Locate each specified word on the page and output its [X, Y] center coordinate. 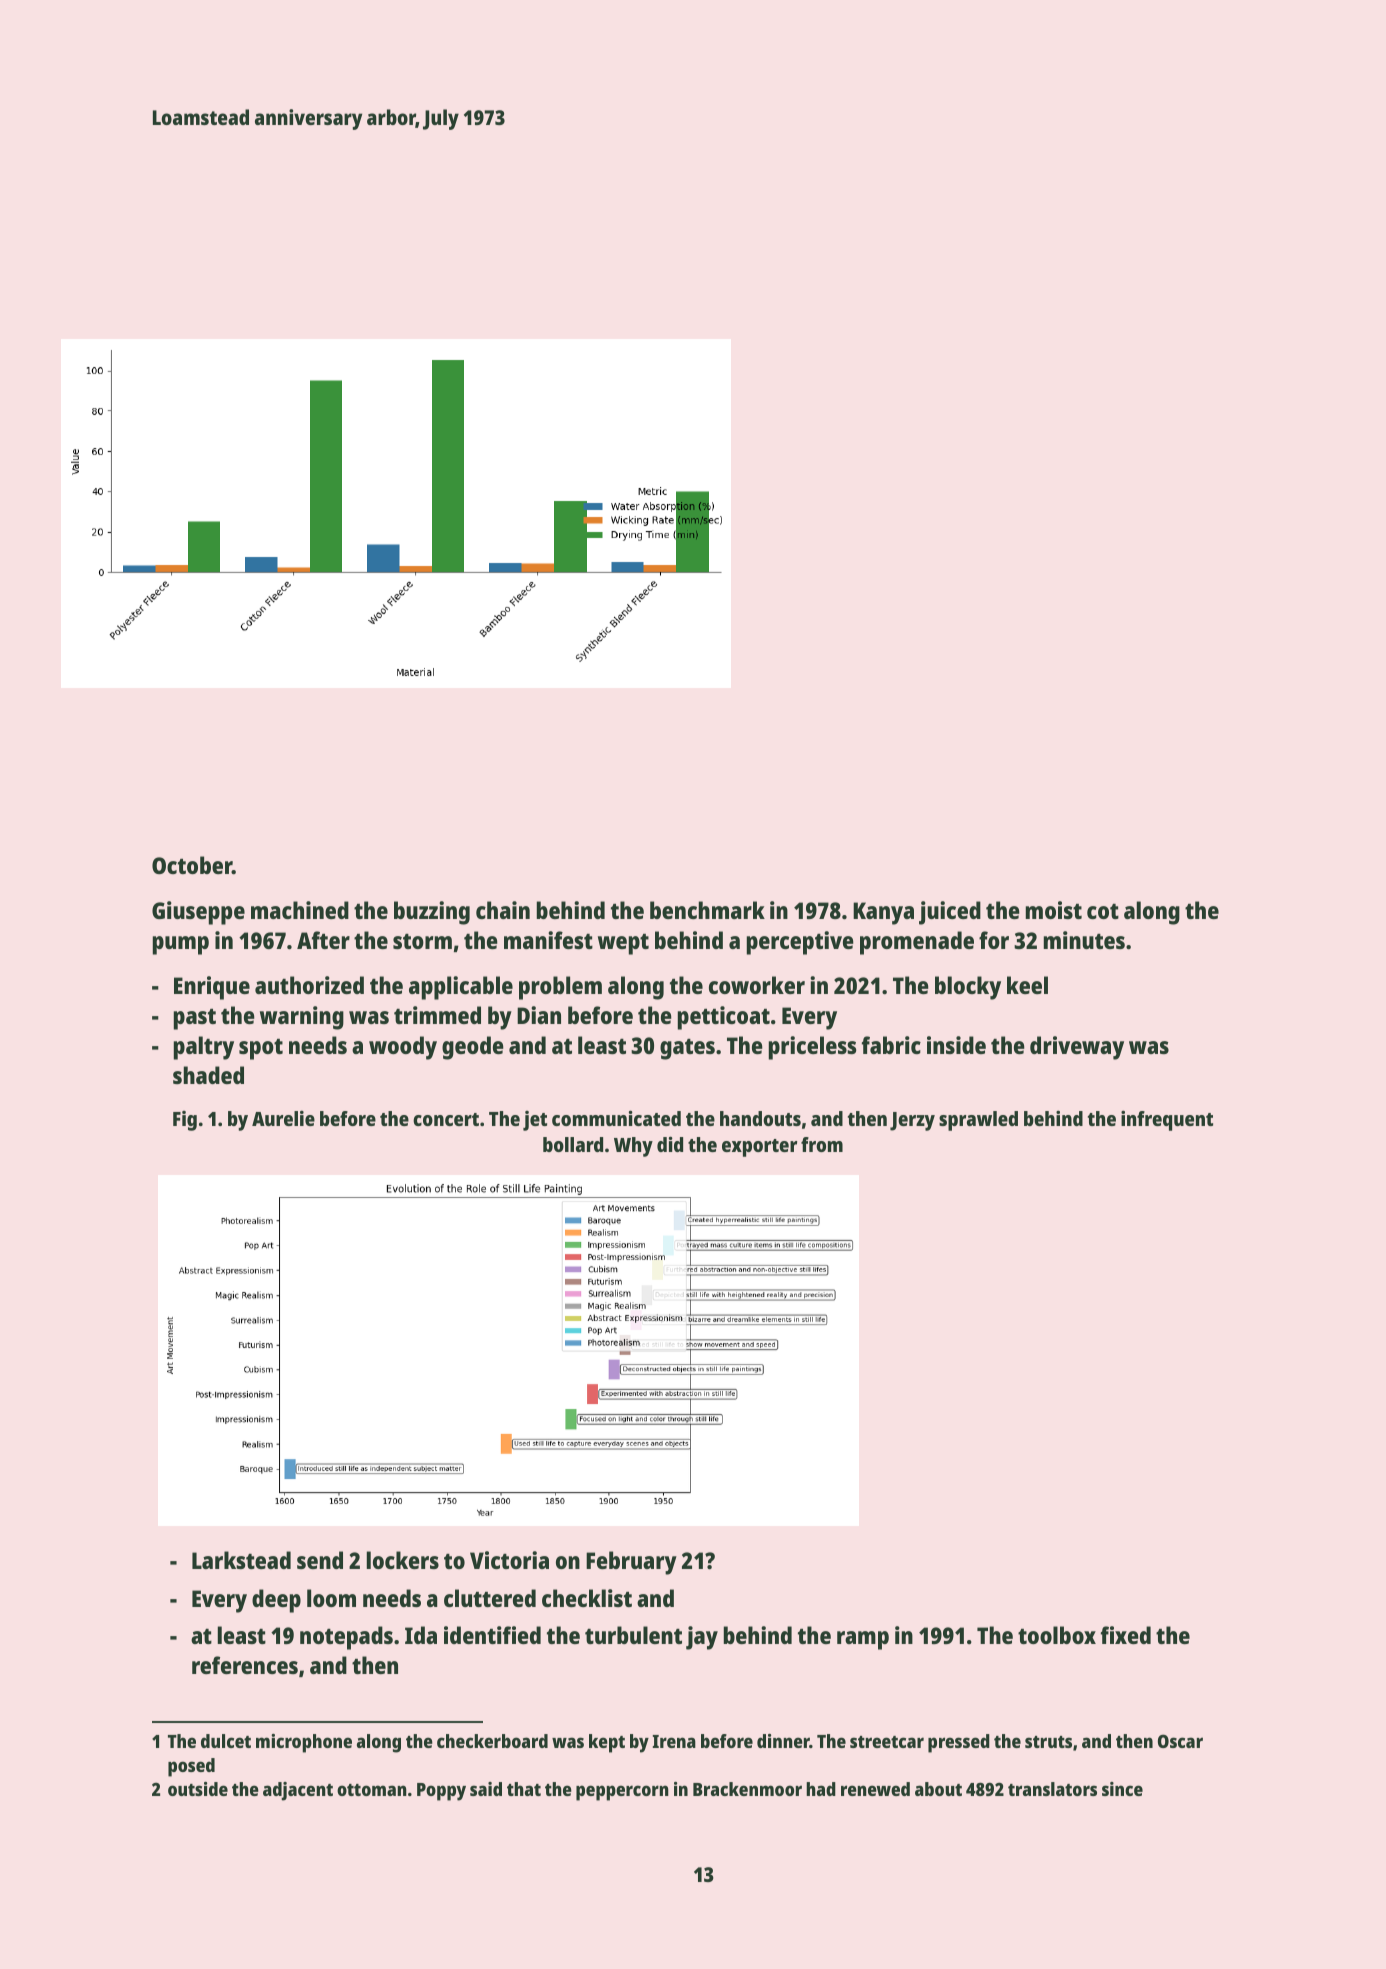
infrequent [1167, 1121]
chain [503, 910]
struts [1048, 1742]
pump [181, 945]
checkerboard [492, 1741]
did [670, 1144]
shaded [208, 1075]
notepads [346, 1638]
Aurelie [283, 1118]
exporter [759, 1148]
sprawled [978, 1121]
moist [1054, 910]
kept [607, 1743]
